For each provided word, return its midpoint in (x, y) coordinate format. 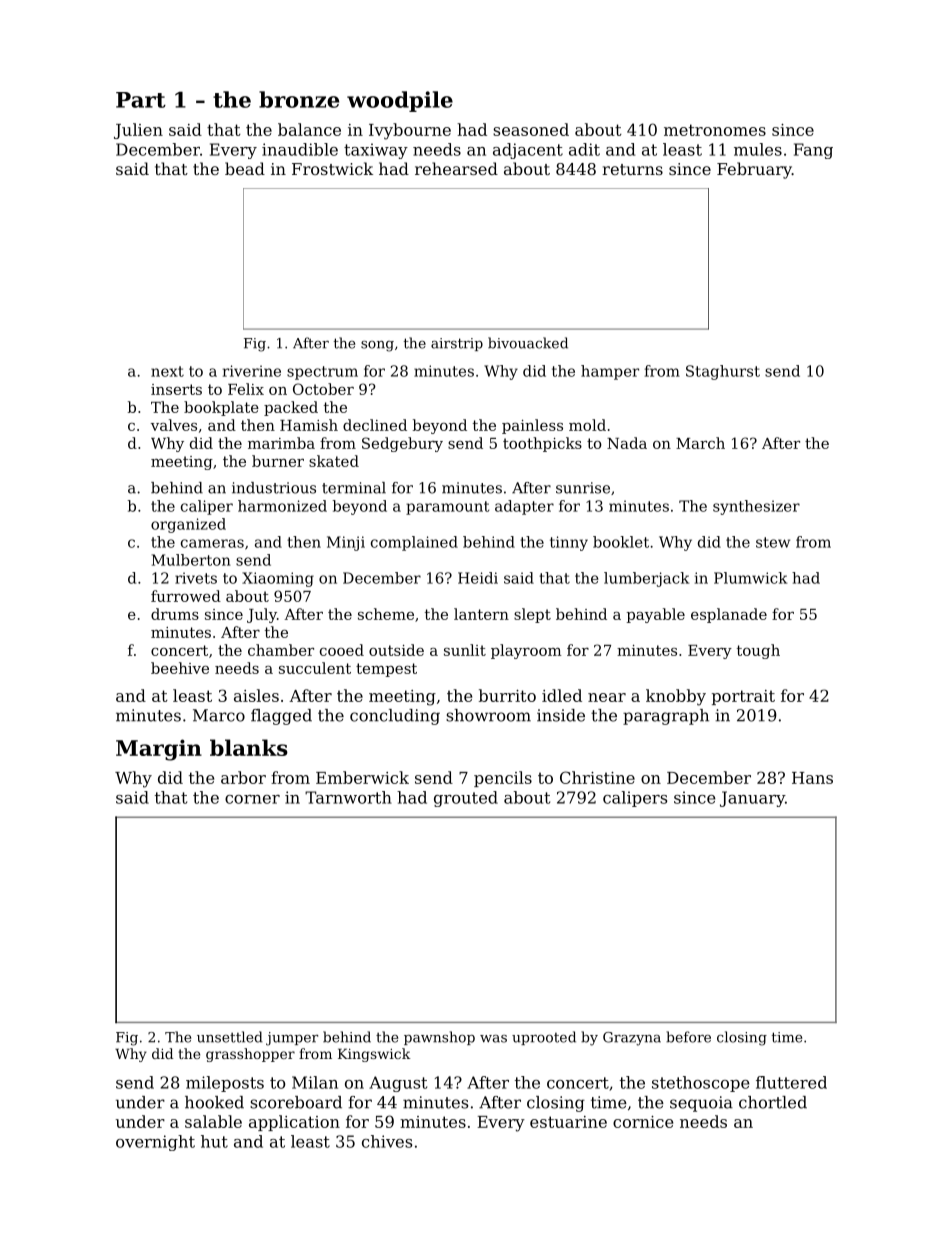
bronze (299, 99)
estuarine (568, 1122)
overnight (155, 1143)
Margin (159, 750)
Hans (812, 778)
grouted (466, 799)
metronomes (715, 130)
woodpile (400, 101)
